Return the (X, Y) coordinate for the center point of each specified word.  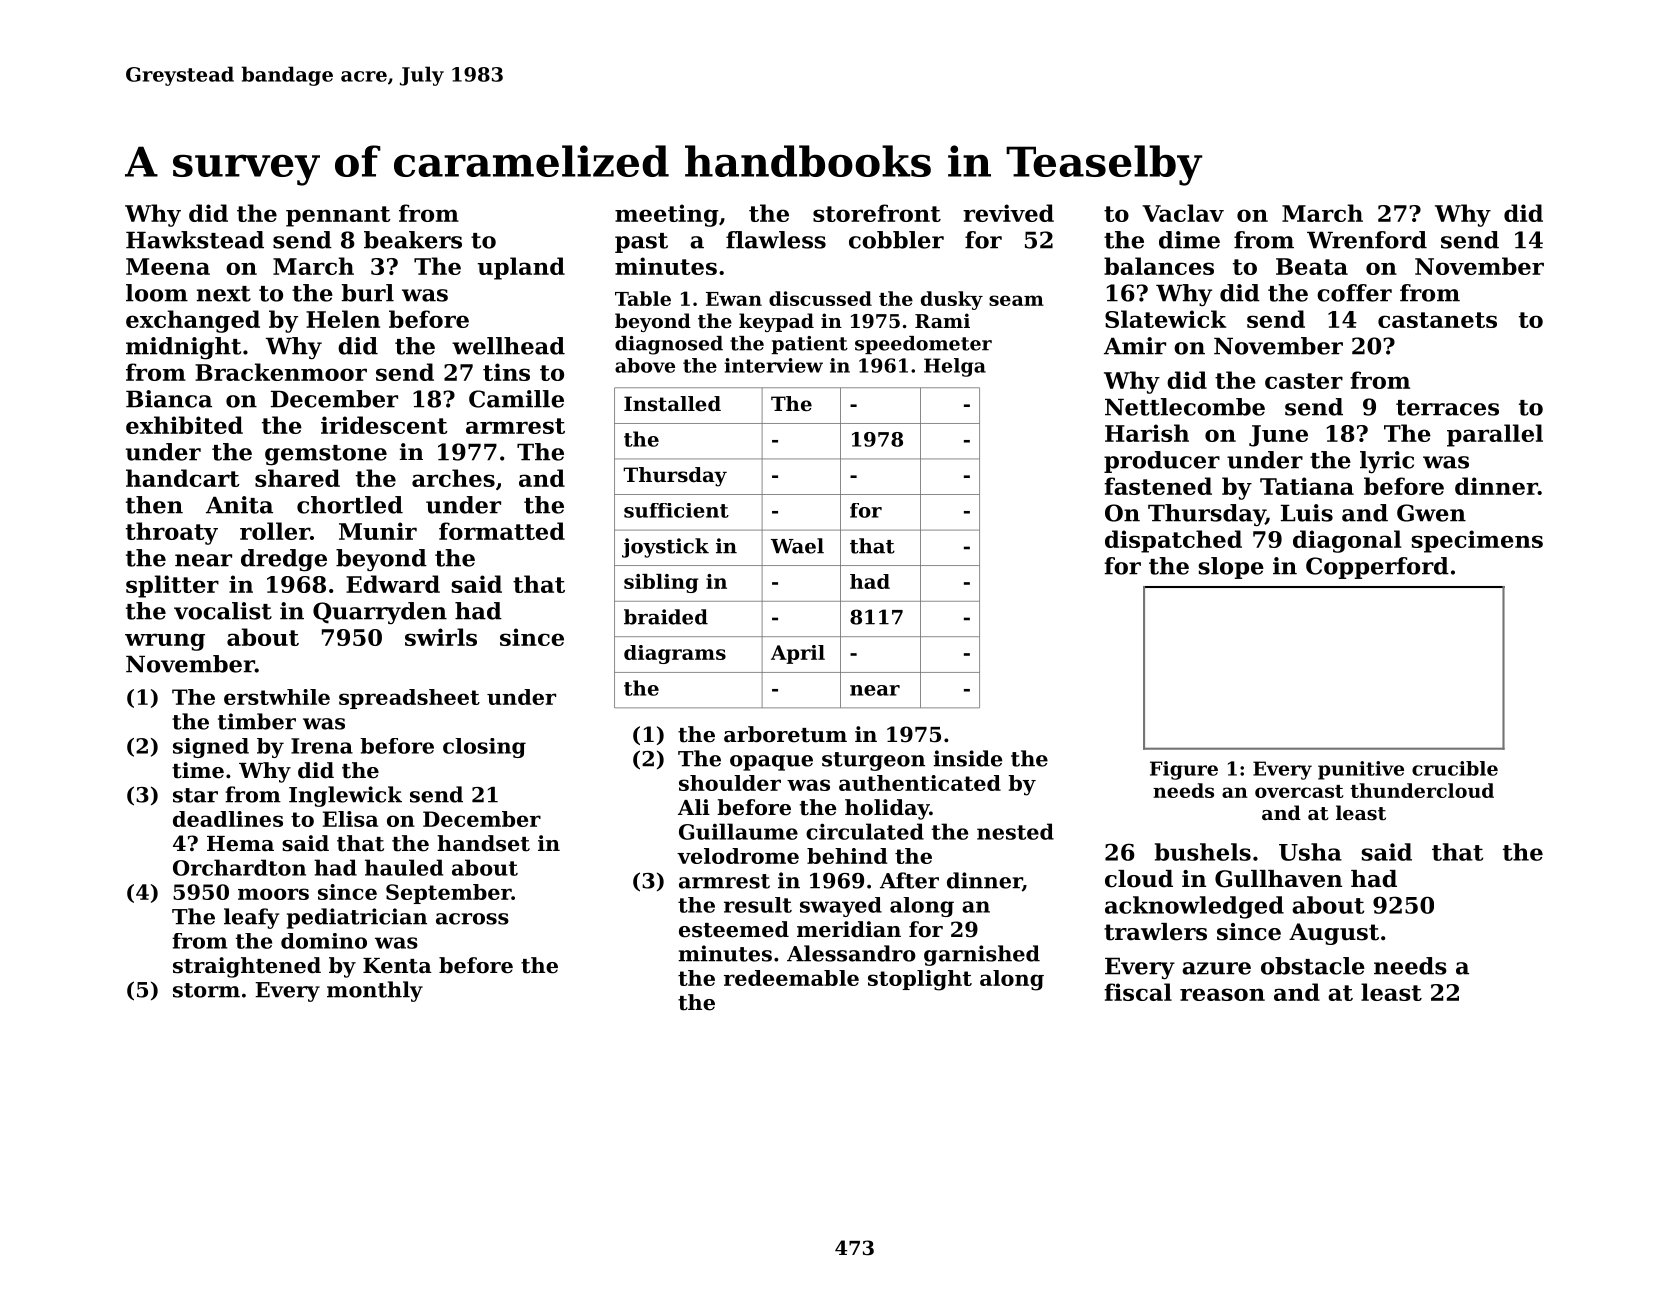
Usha (1310, 852)
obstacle (1313, 966)
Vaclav (1183, 213)
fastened (1158, 486)
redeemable (791, 978)
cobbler (896, 240)
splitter (172, 586)
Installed (672, 404)
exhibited (184, 425)
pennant (338, 216)
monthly (375, 991)
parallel (1495, 435)
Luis (1307, 513)
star (195, 795)
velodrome (738, 856)
